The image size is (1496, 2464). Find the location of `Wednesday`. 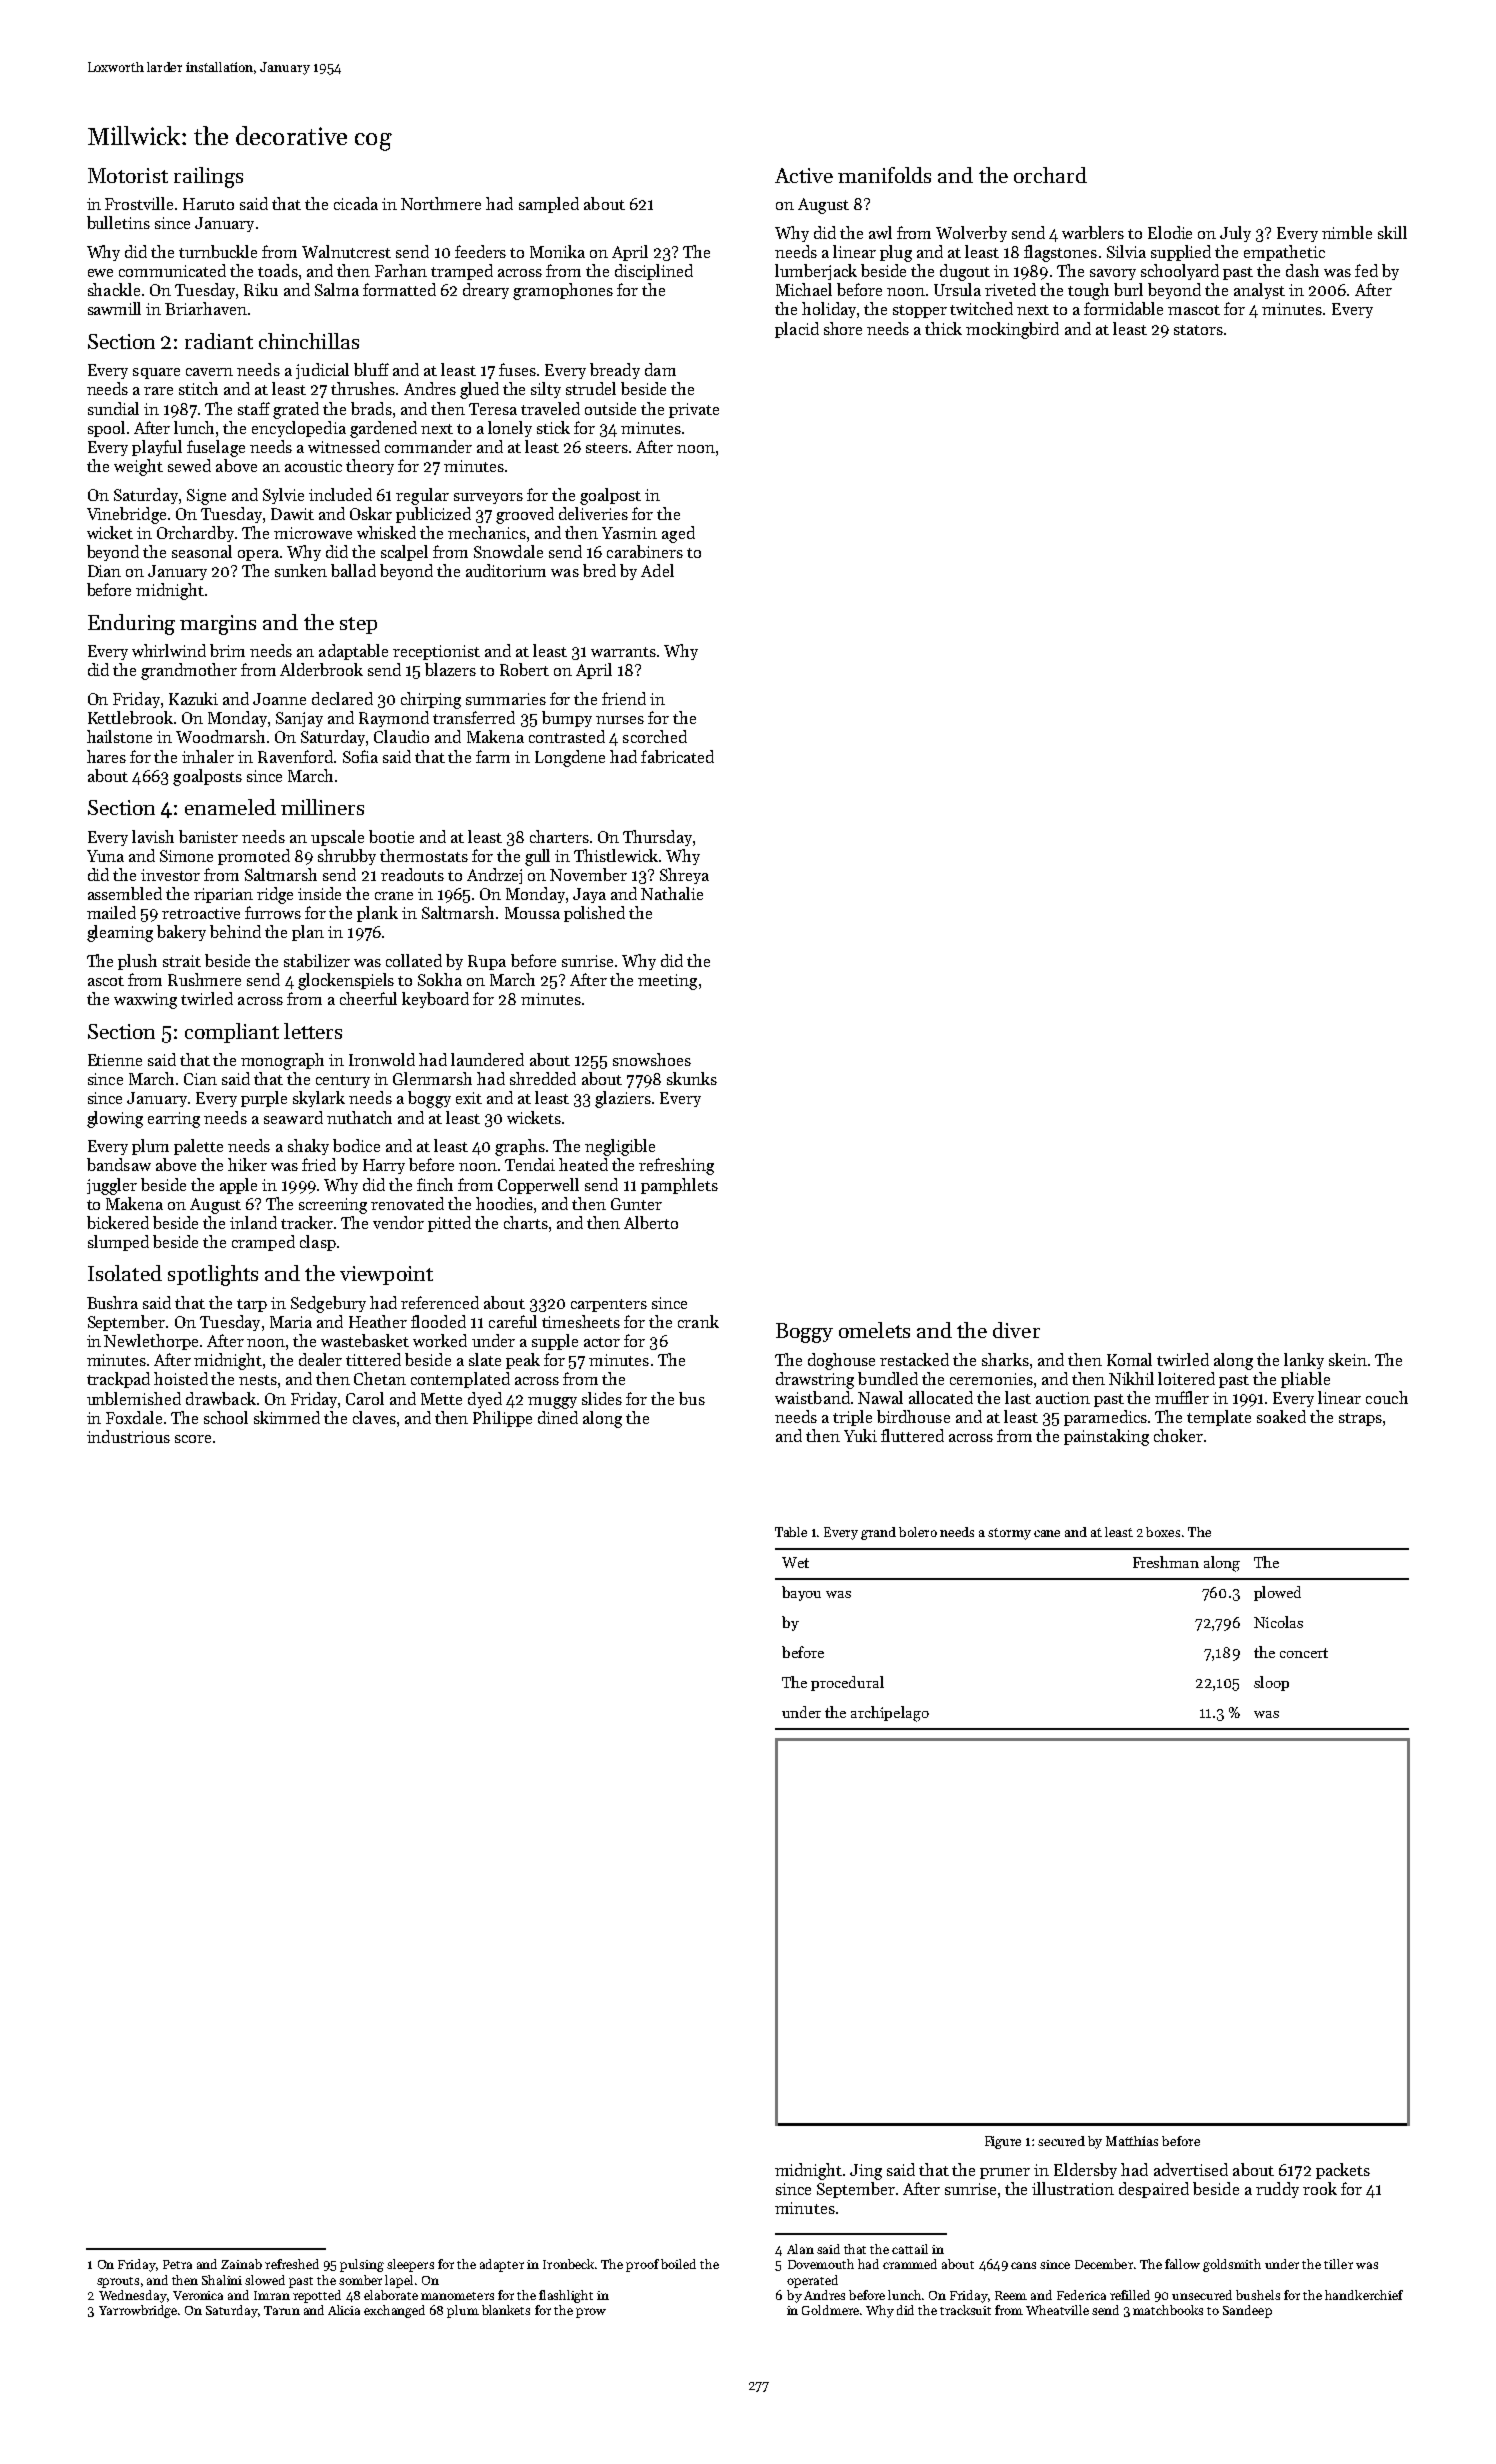

Wednesday is located at coordinates (133, 2296).
